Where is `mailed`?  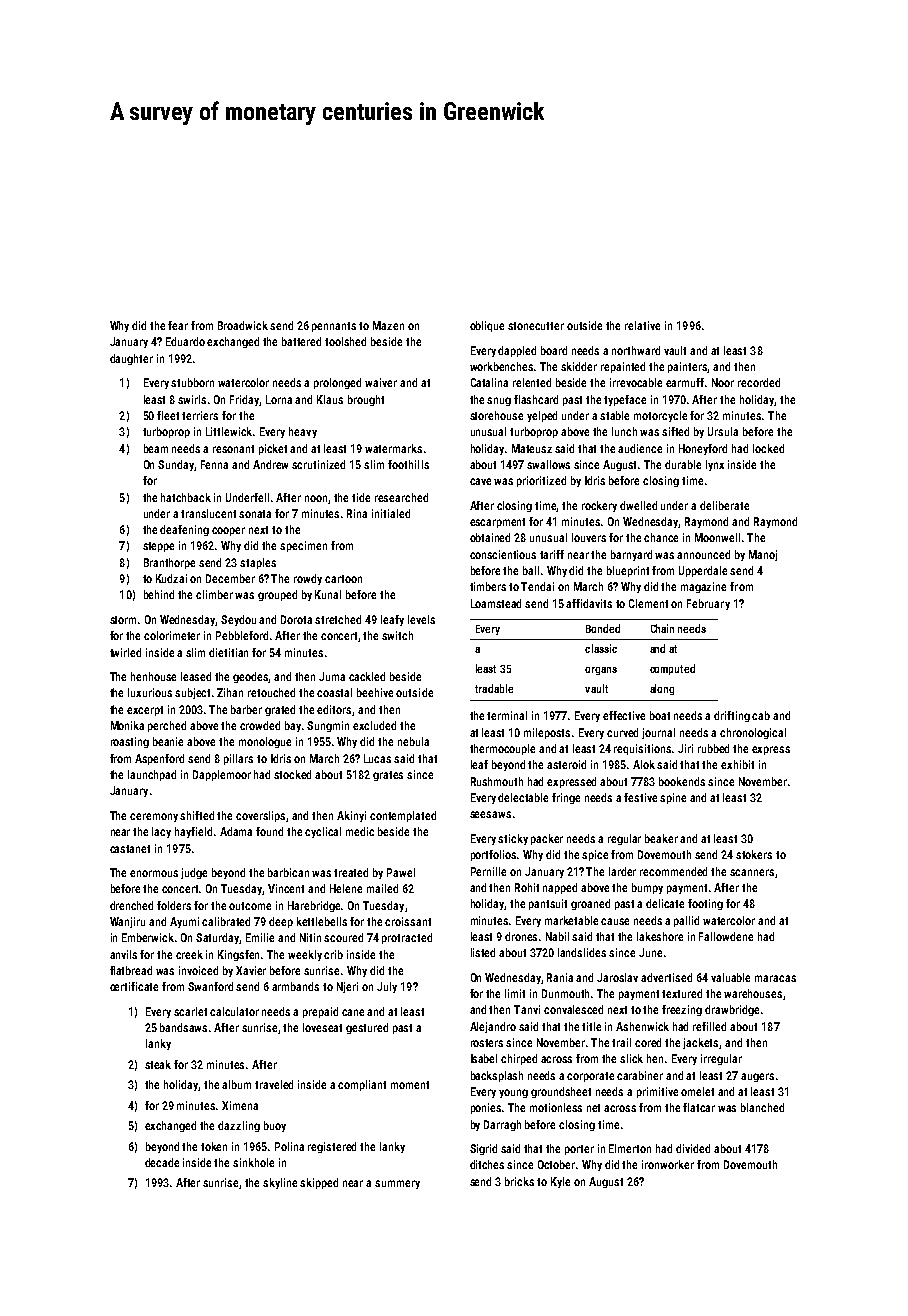 mailed is located at coordinates (382, 888).
